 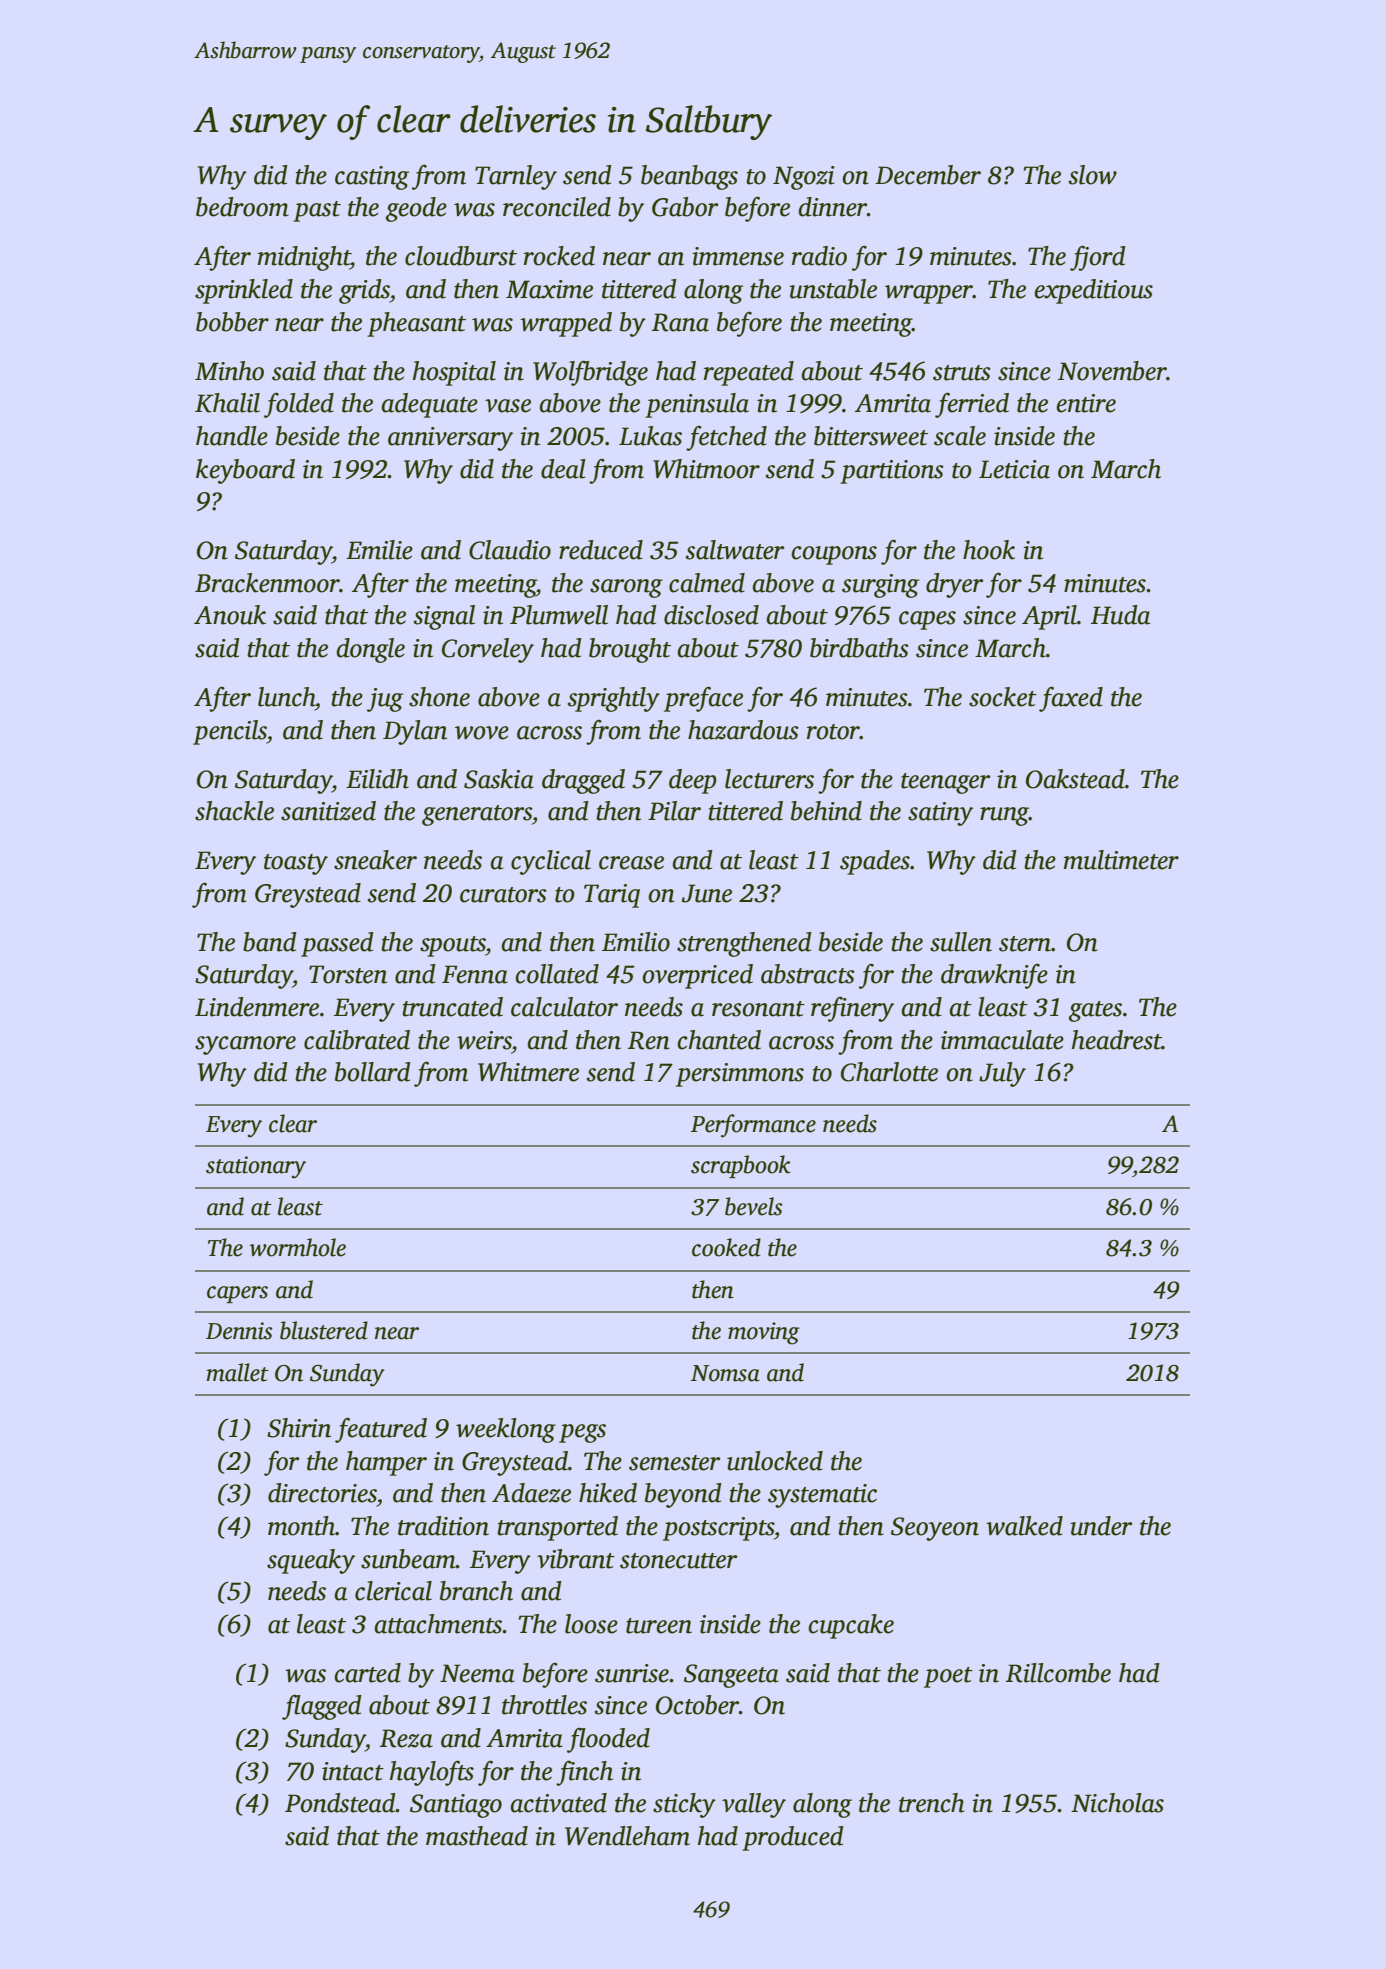 I want to click on vase, so click(x=508, y=406).
